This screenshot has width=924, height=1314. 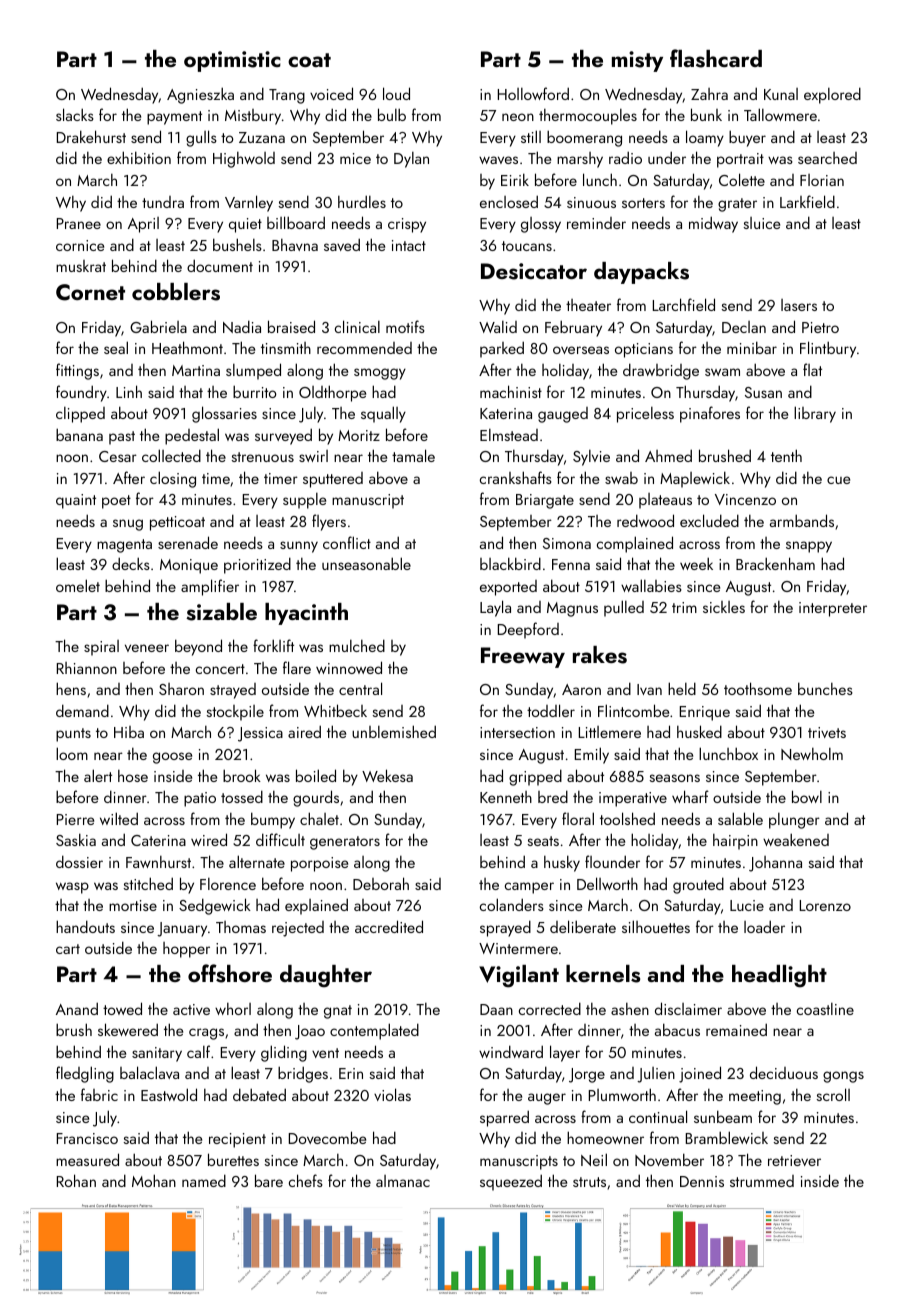 I want to click on motifs, so click(x=405, y=326).
